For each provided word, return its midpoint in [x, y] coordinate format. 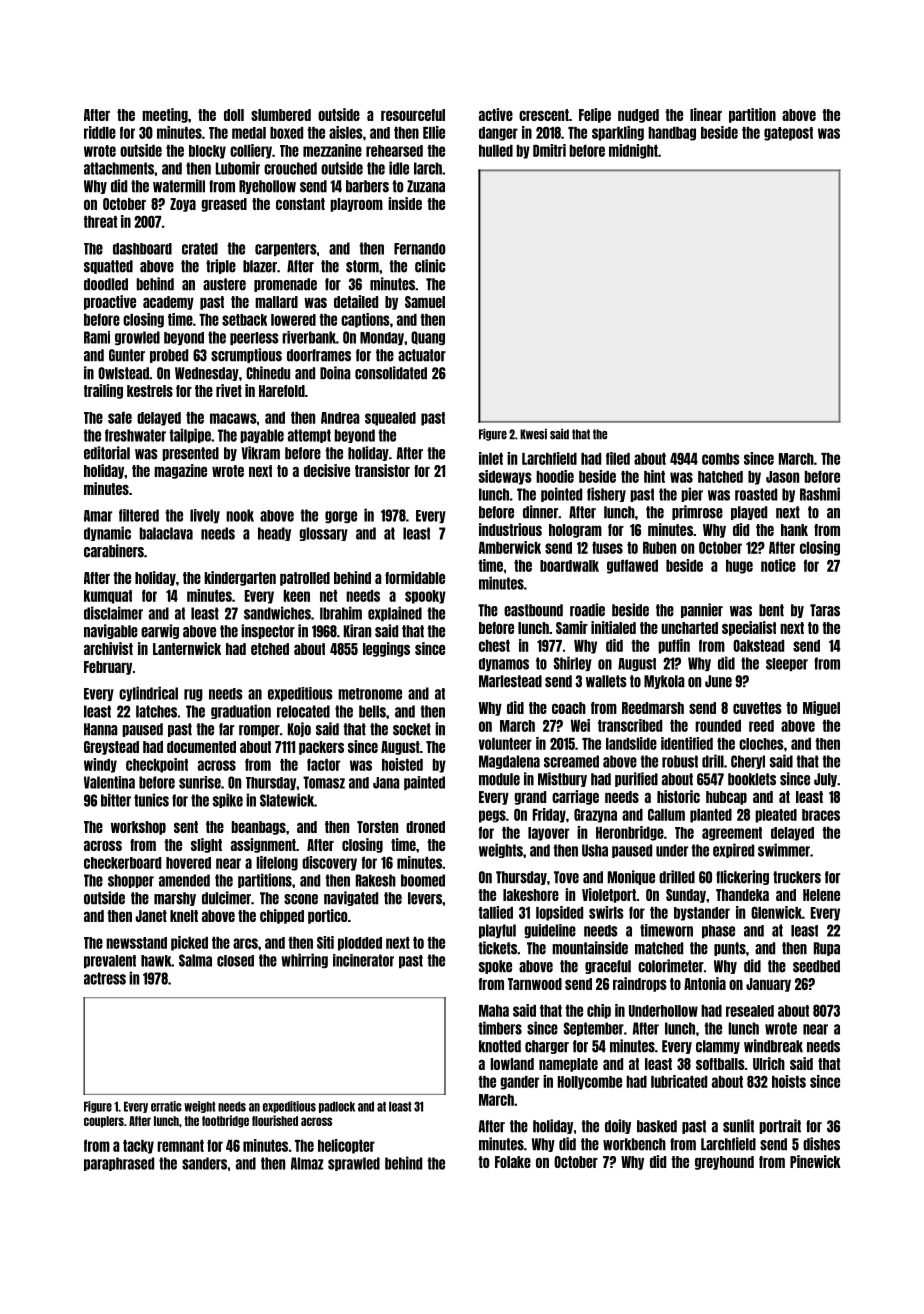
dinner [540, 512]
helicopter [346, 1146]
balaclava [166, 533]
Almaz [307, 1163]
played [749, 513]
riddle [100, 132]
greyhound [724, 1163]
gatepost [788, 134]
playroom [356, 205]
